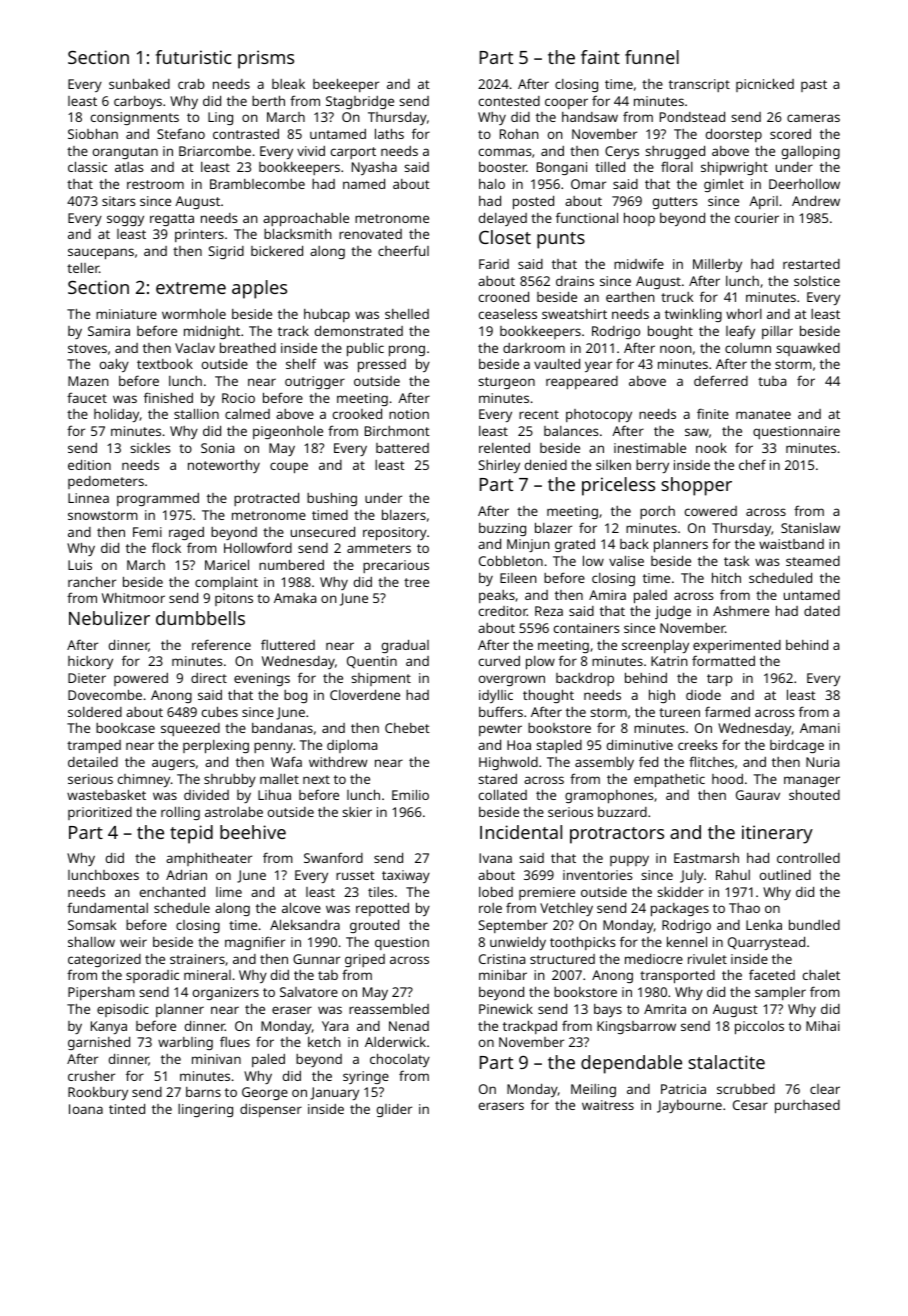  Describe the element at coordinates (266, 59) in the screenshot. I see `prisms` at that location.
